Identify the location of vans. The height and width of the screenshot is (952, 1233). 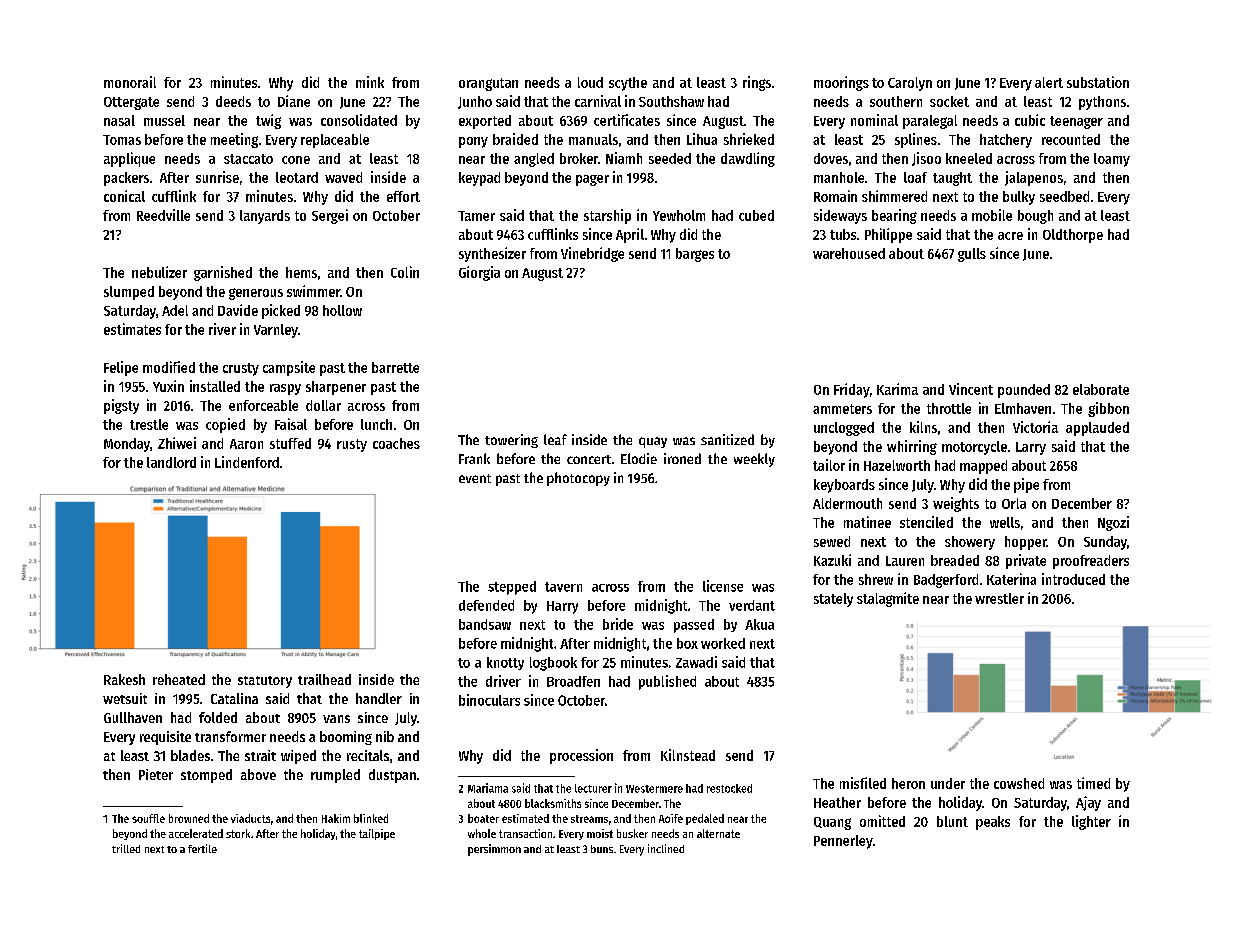
(336, 719).
